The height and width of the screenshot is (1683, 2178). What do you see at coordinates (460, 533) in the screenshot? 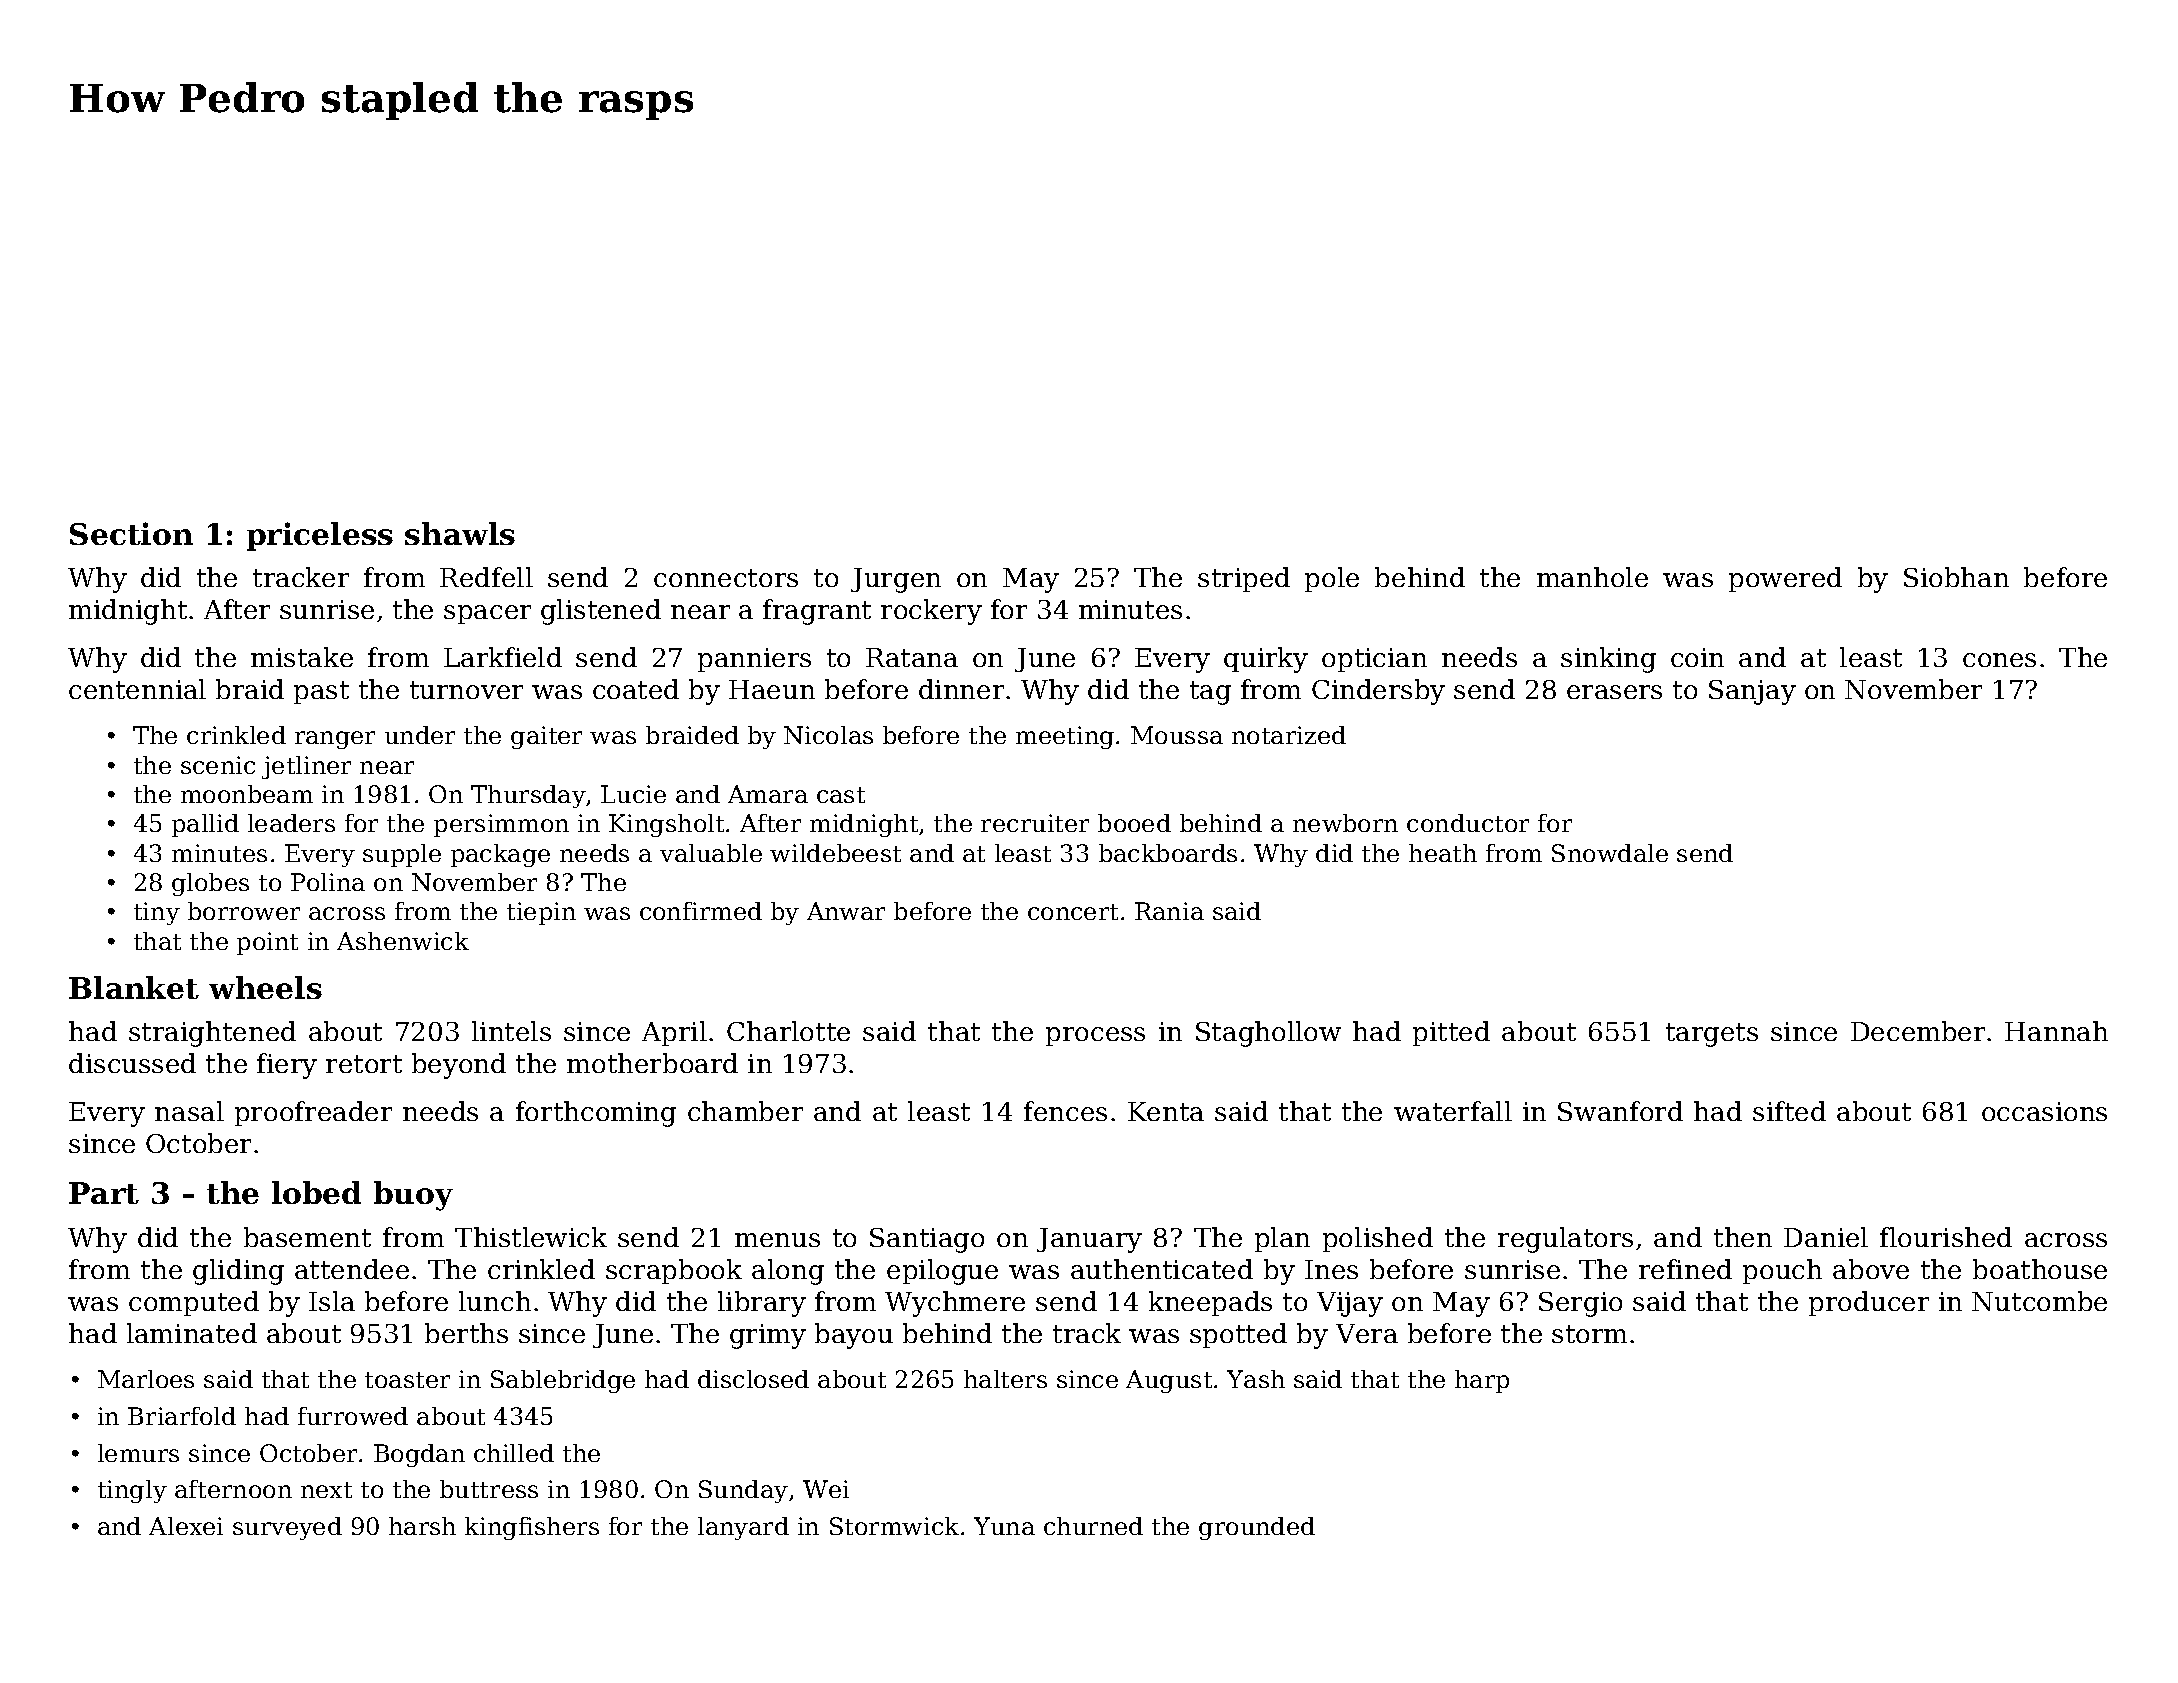
I see `shawls` at bounding box center [460, 533].
